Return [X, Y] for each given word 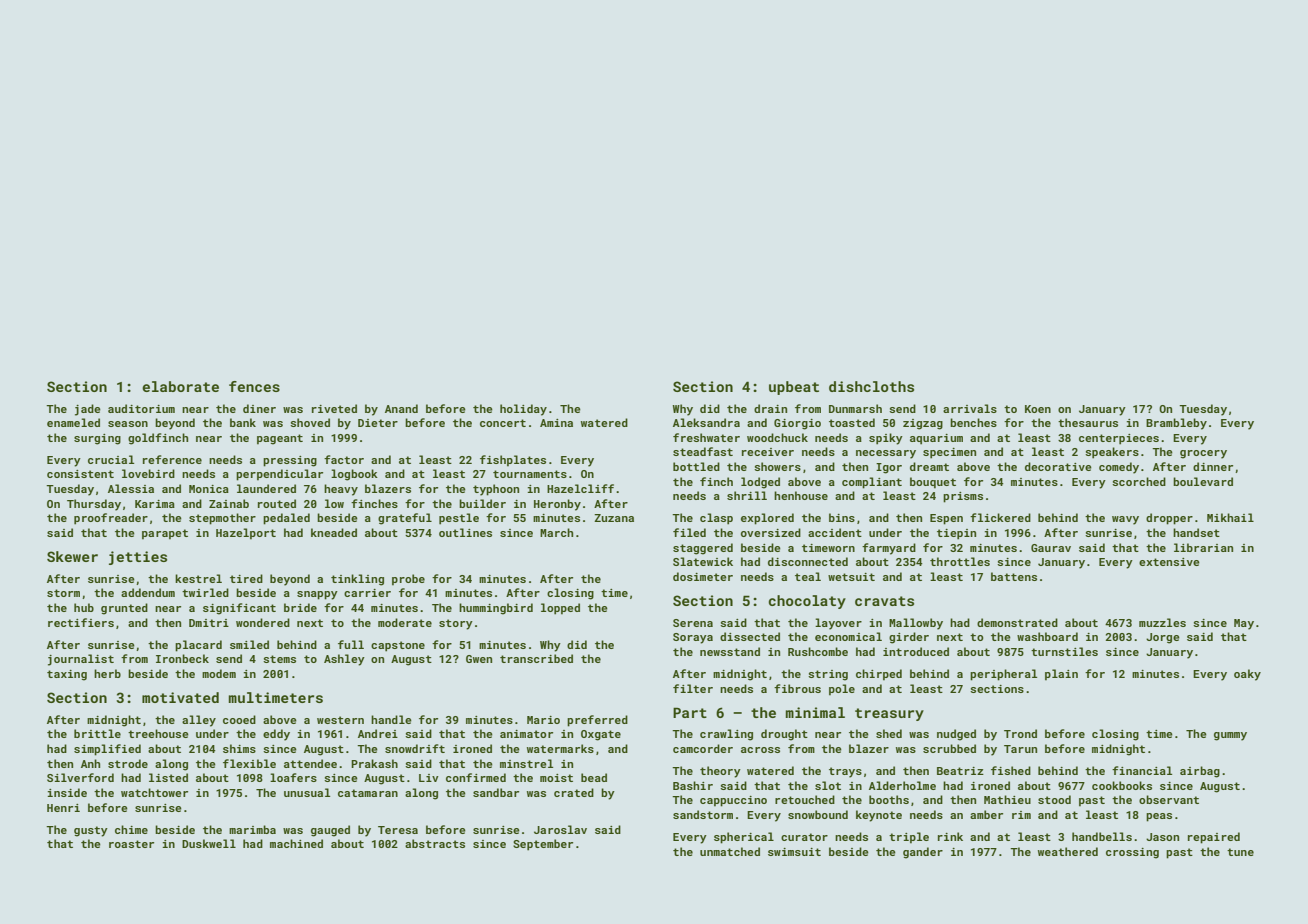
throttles [960, 561]
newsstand [730, 651]
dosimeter [703, 576]
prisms [963, 497]
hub [84, 607]
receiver [768, 452]
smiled [249, 644]
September [543, 845]
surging [97, 439]
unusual [307, 792]
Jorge [1163, 638]
